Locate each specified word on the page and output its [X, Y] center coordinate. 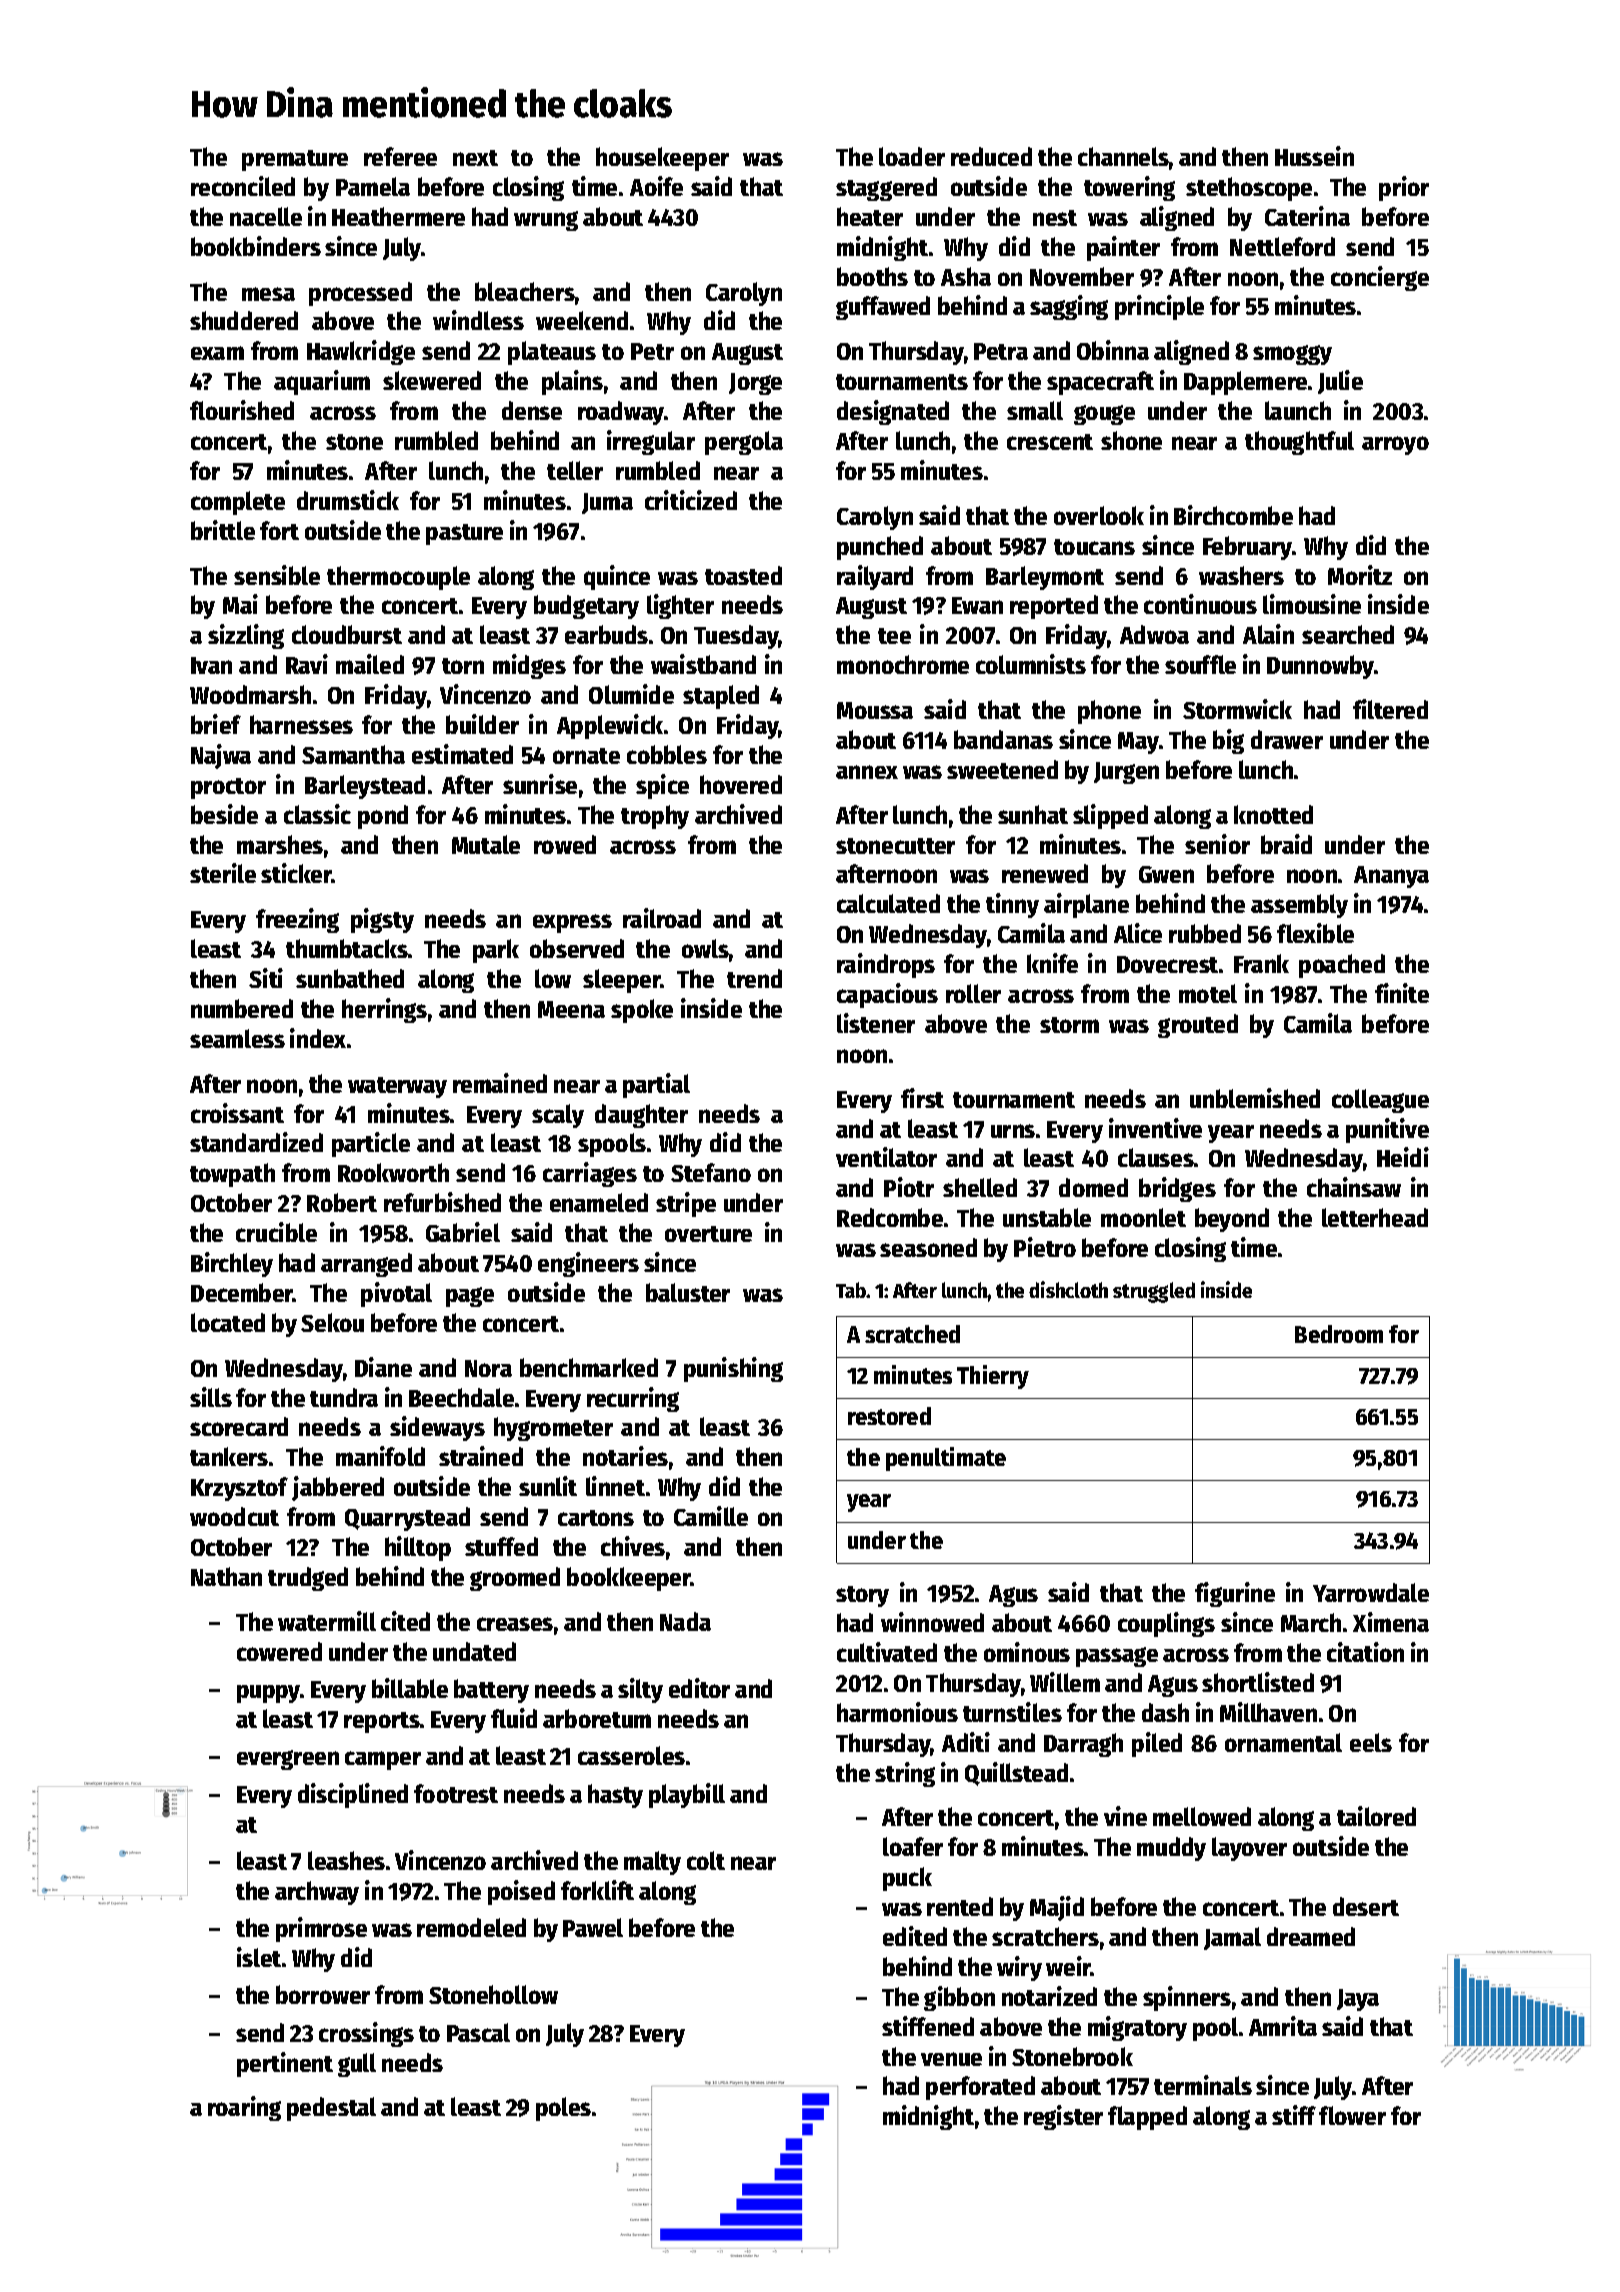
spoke [642, 1011]
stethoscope [1249, 189]
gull [357, 2065]
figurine [1235, 1594]
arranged [366, 1265]
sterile [223, 873]
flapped [1147, 2118]
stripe [686, 1204]
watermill [327, 1621]
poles [563, 2109]
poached [1342, 966]
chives [633, 1546]
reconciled [243, 186]
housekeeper [662, 159]
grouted [1198, 1026]
